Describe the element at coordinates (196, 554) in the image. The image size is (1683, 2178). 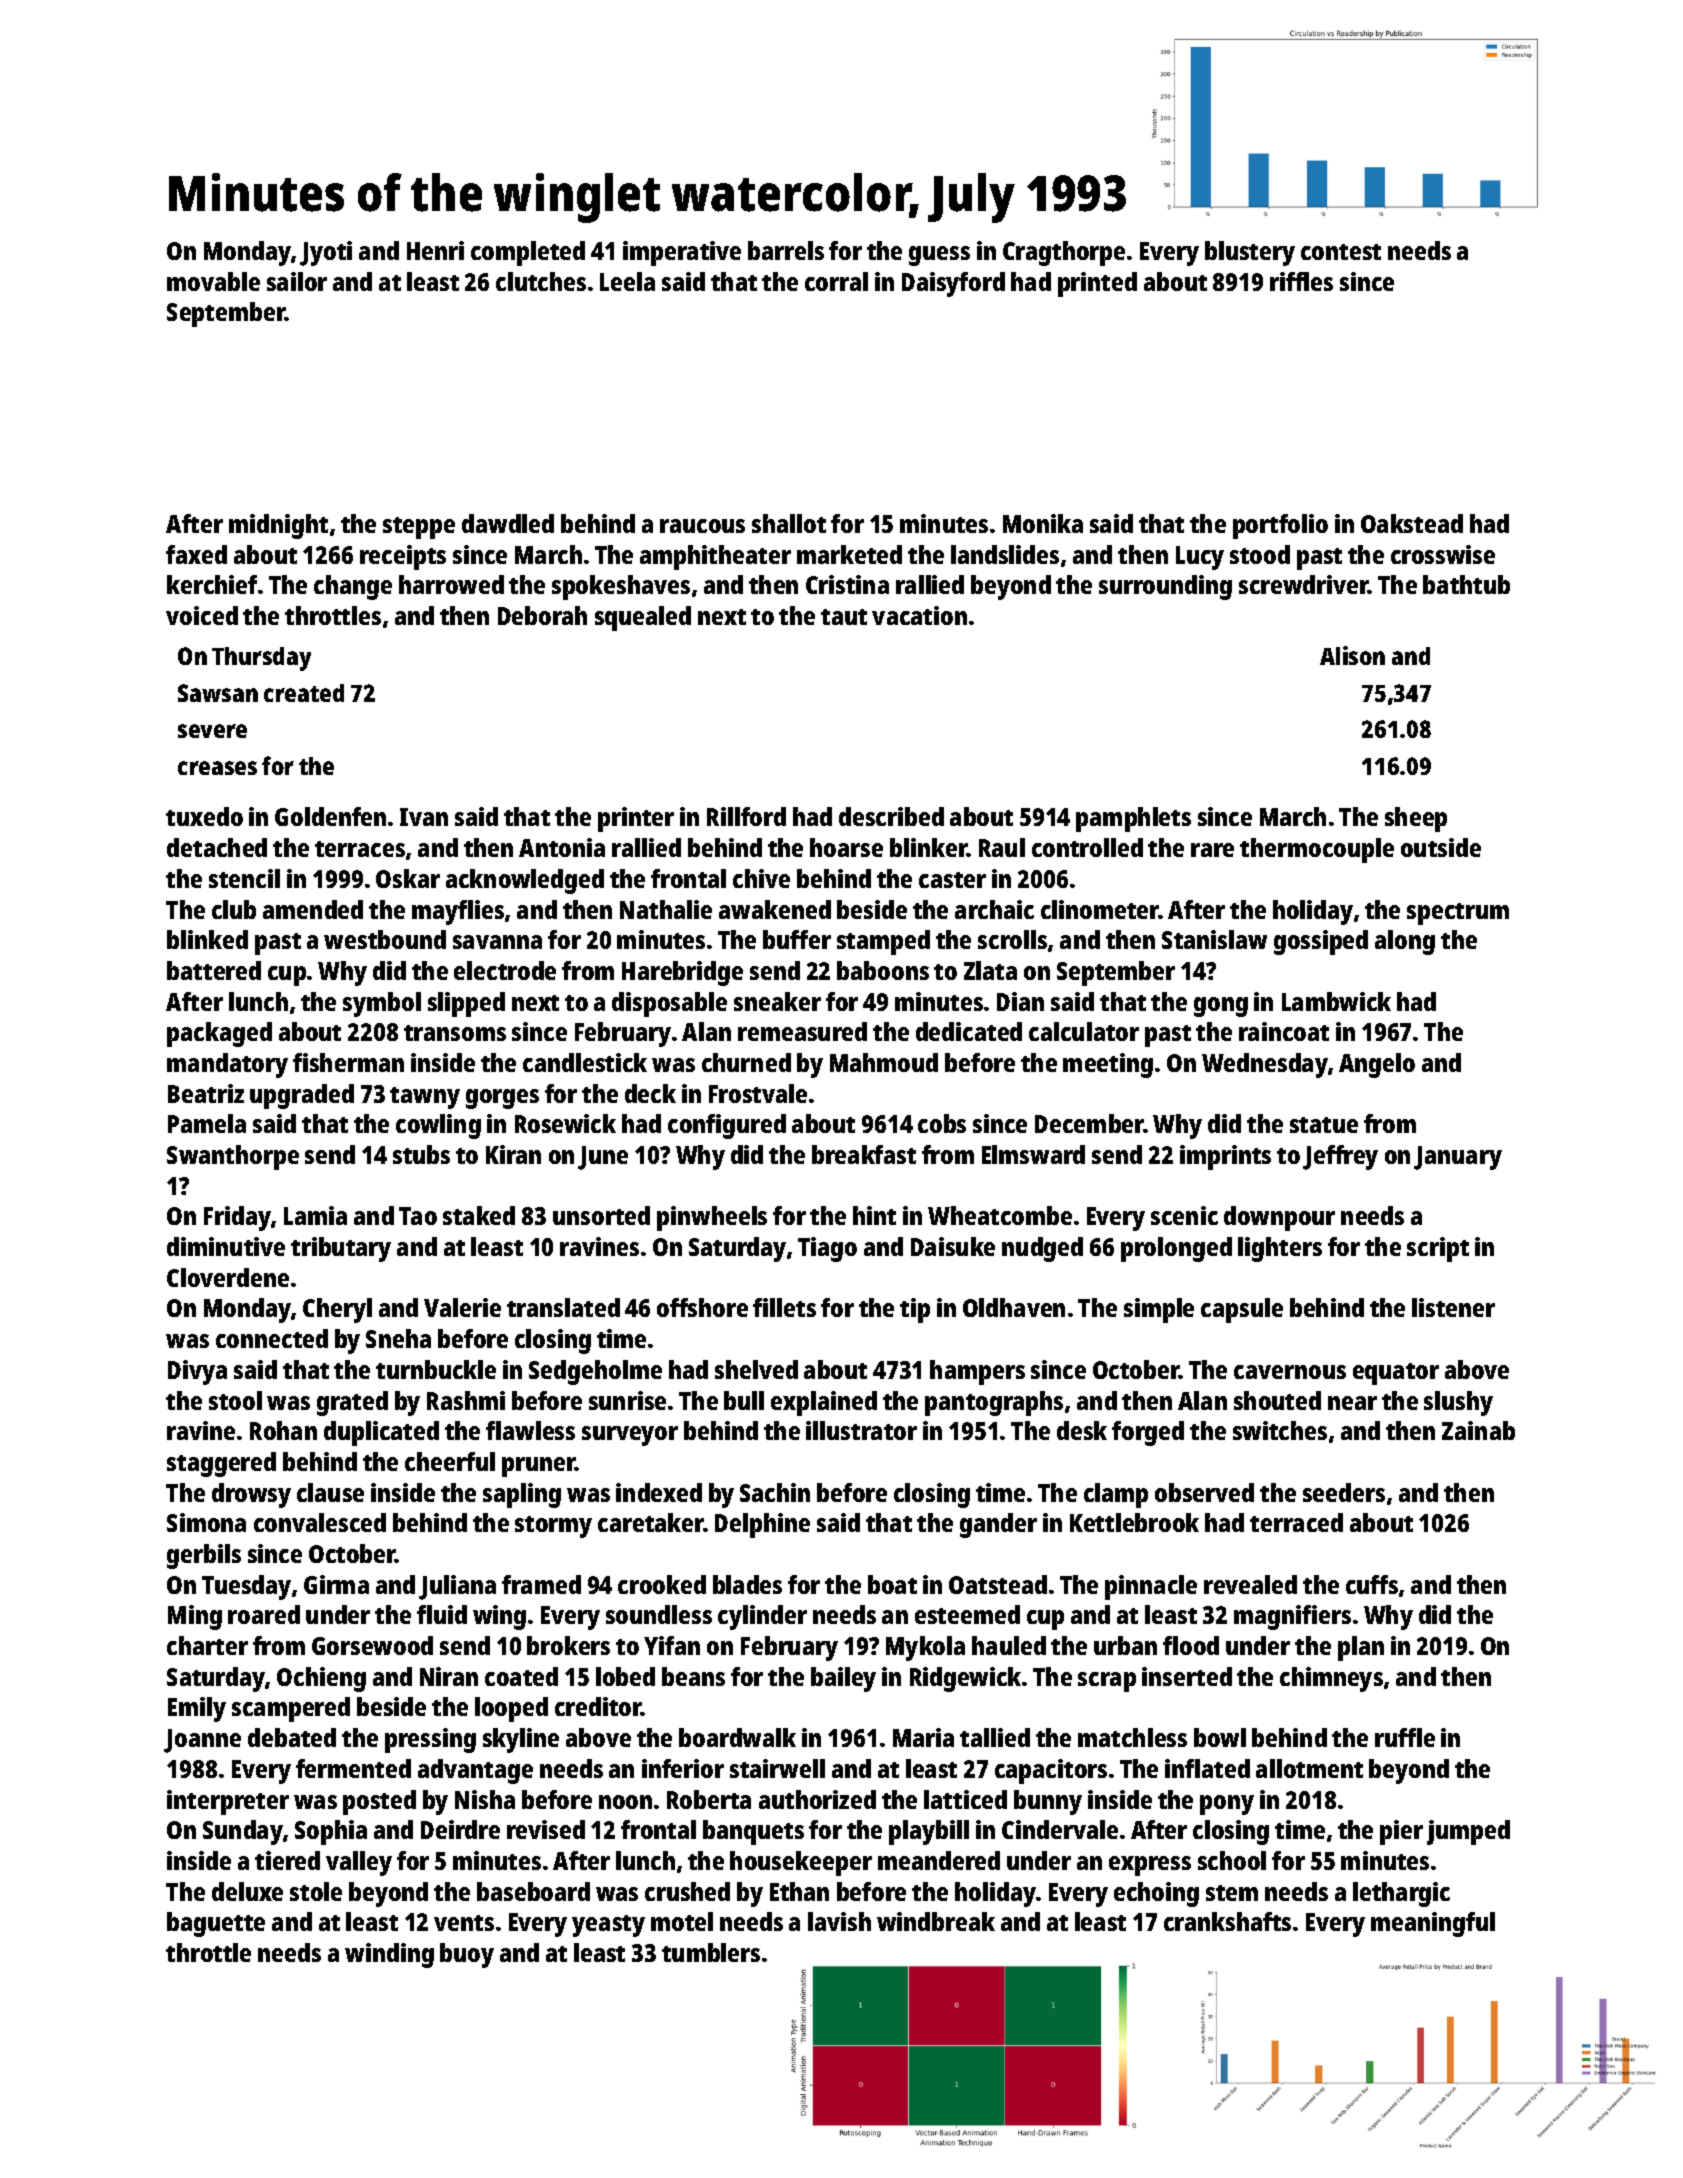
I see `faxed` at that location.
